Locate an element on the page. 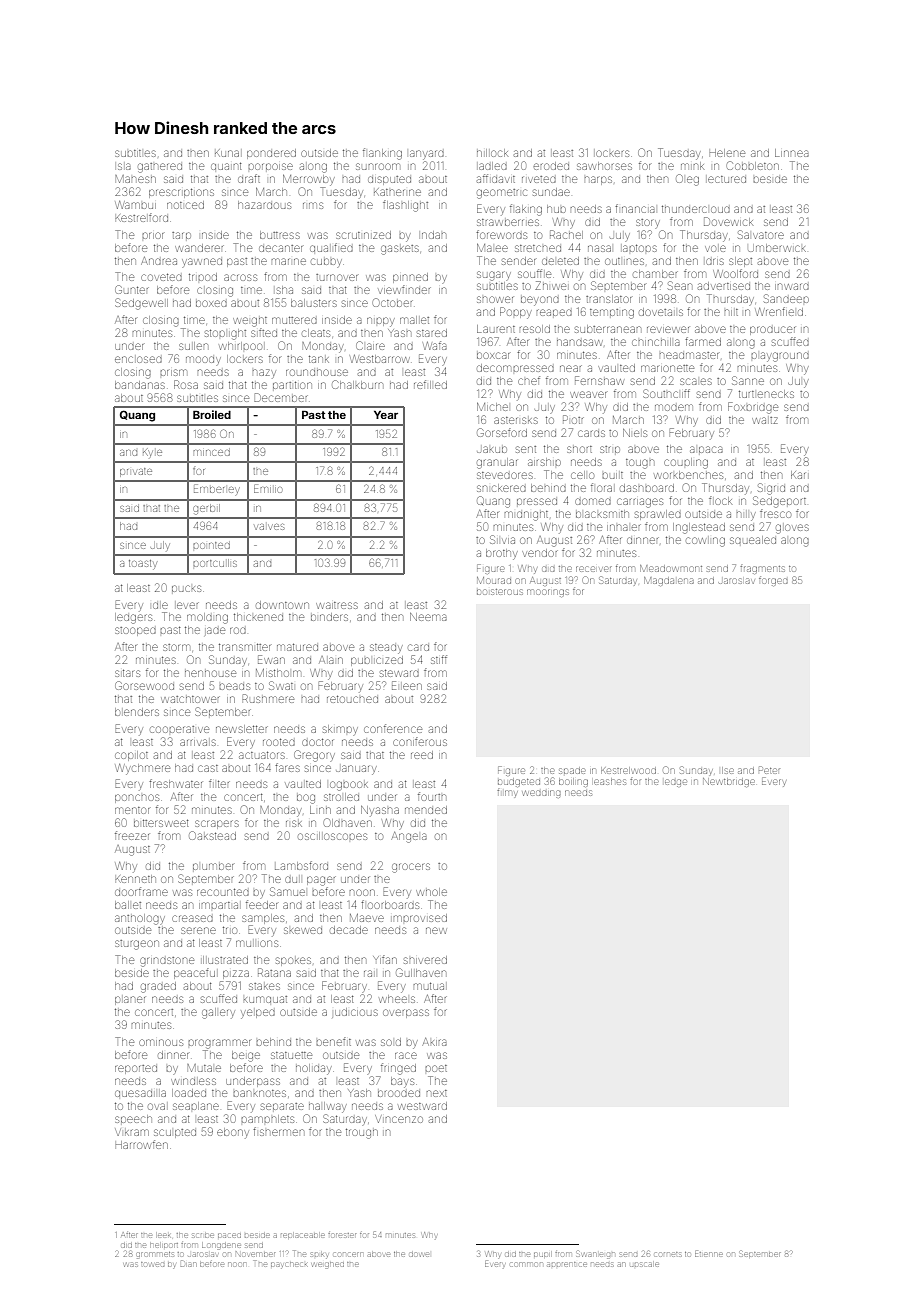  blenders is located at coordinates (137, 712).
